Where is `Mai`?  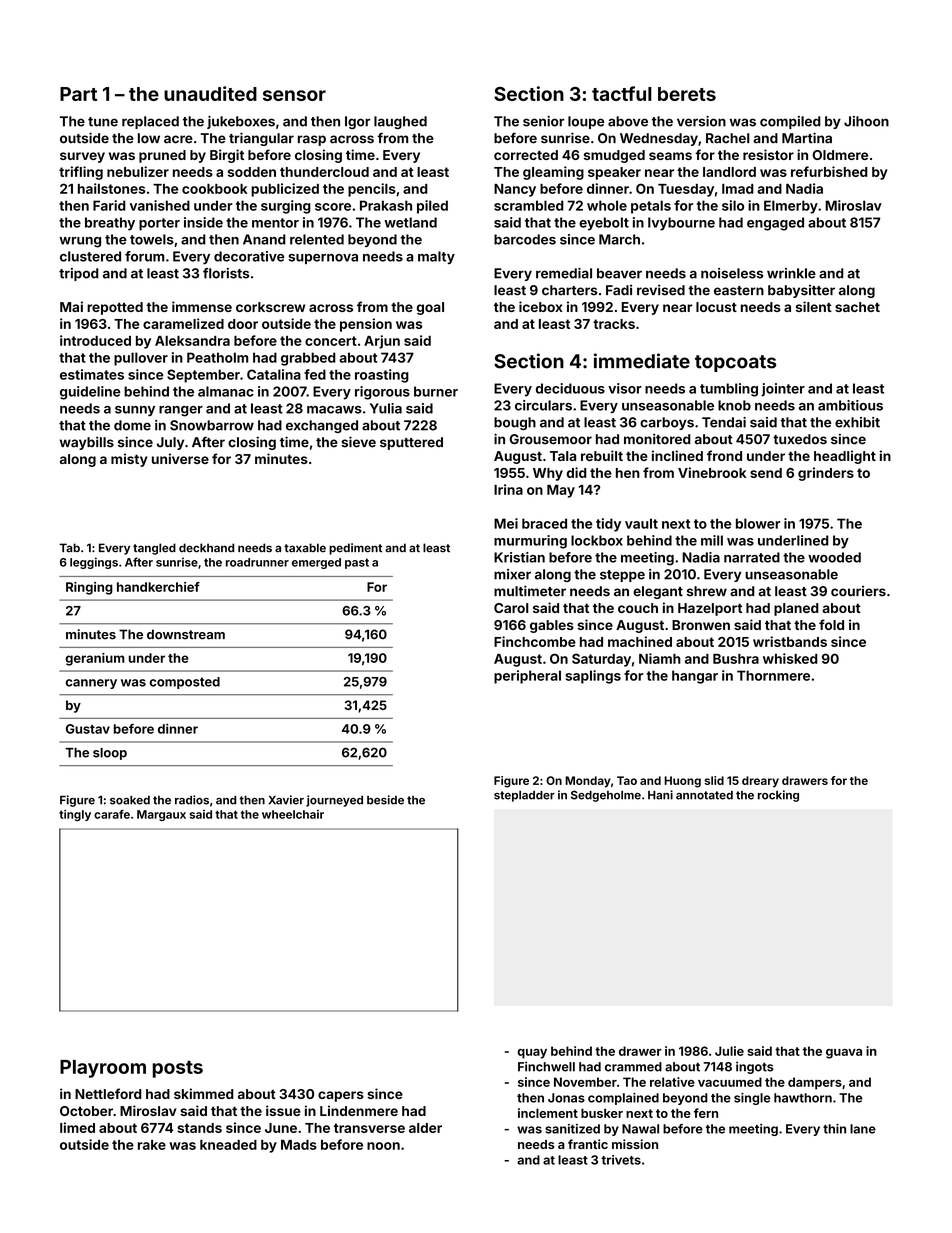
Mai is located at coordinates (71, 306).
